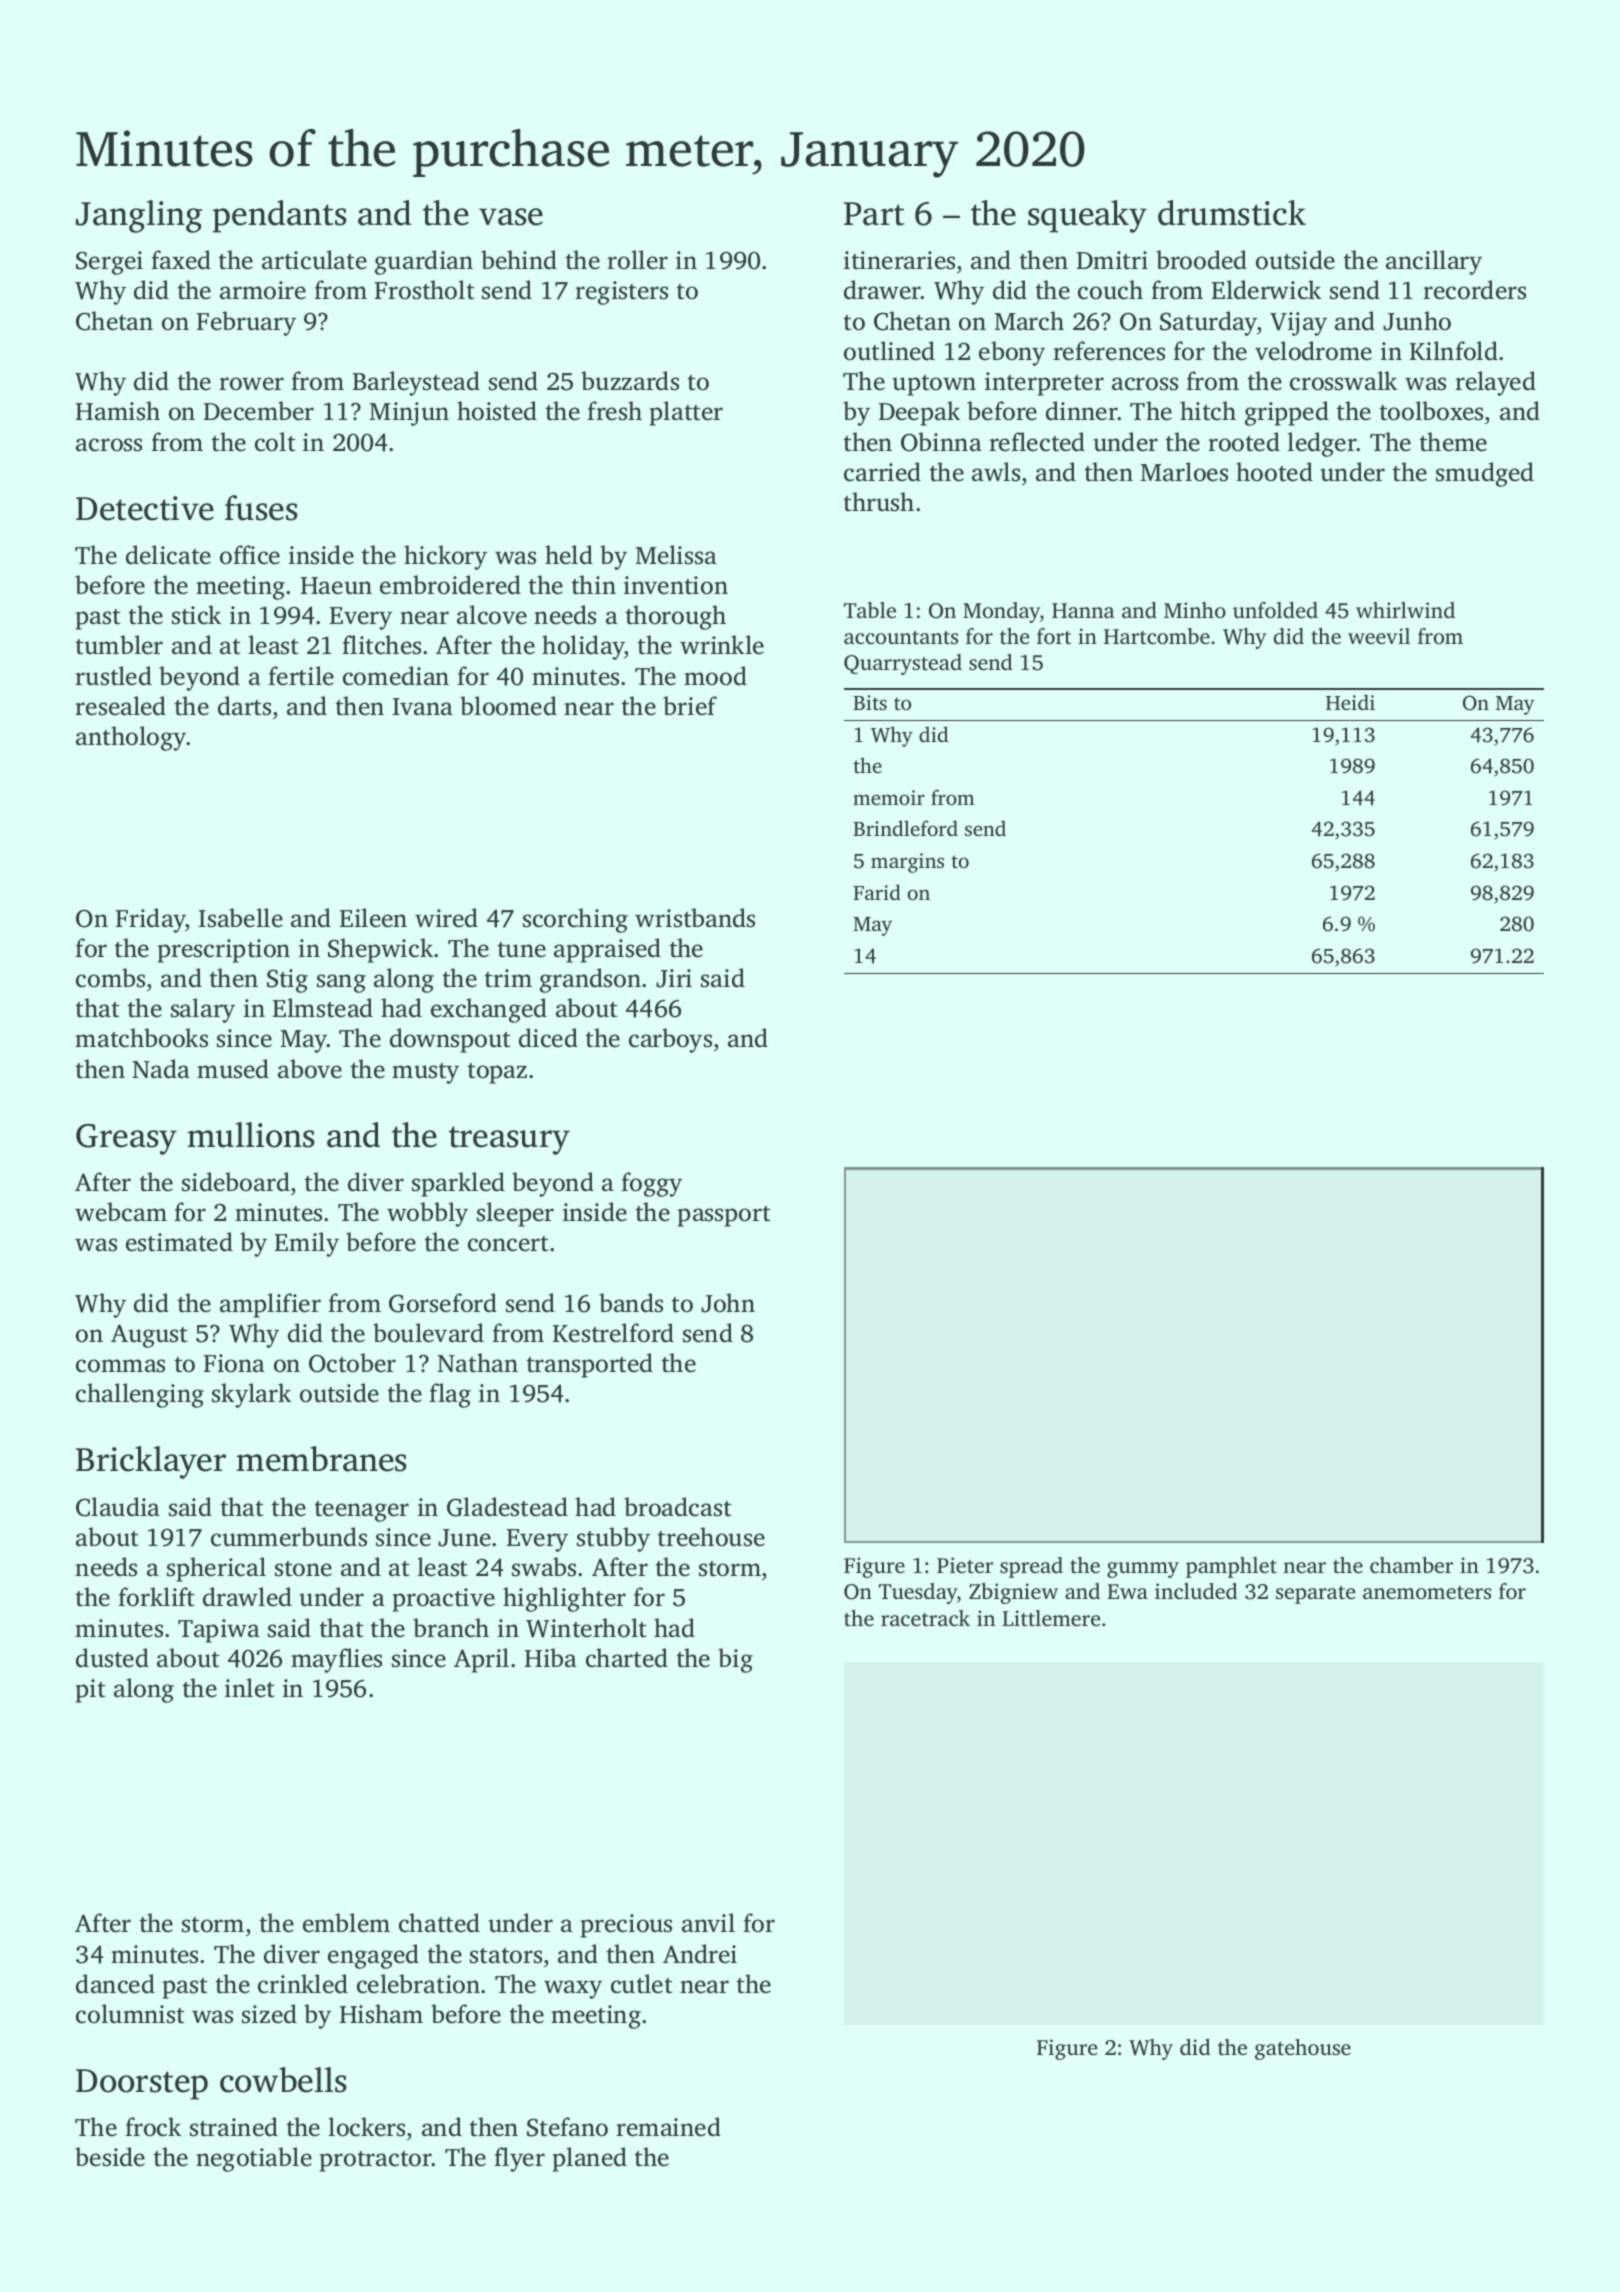  I want to click on hooted, so click(1274, 472).
